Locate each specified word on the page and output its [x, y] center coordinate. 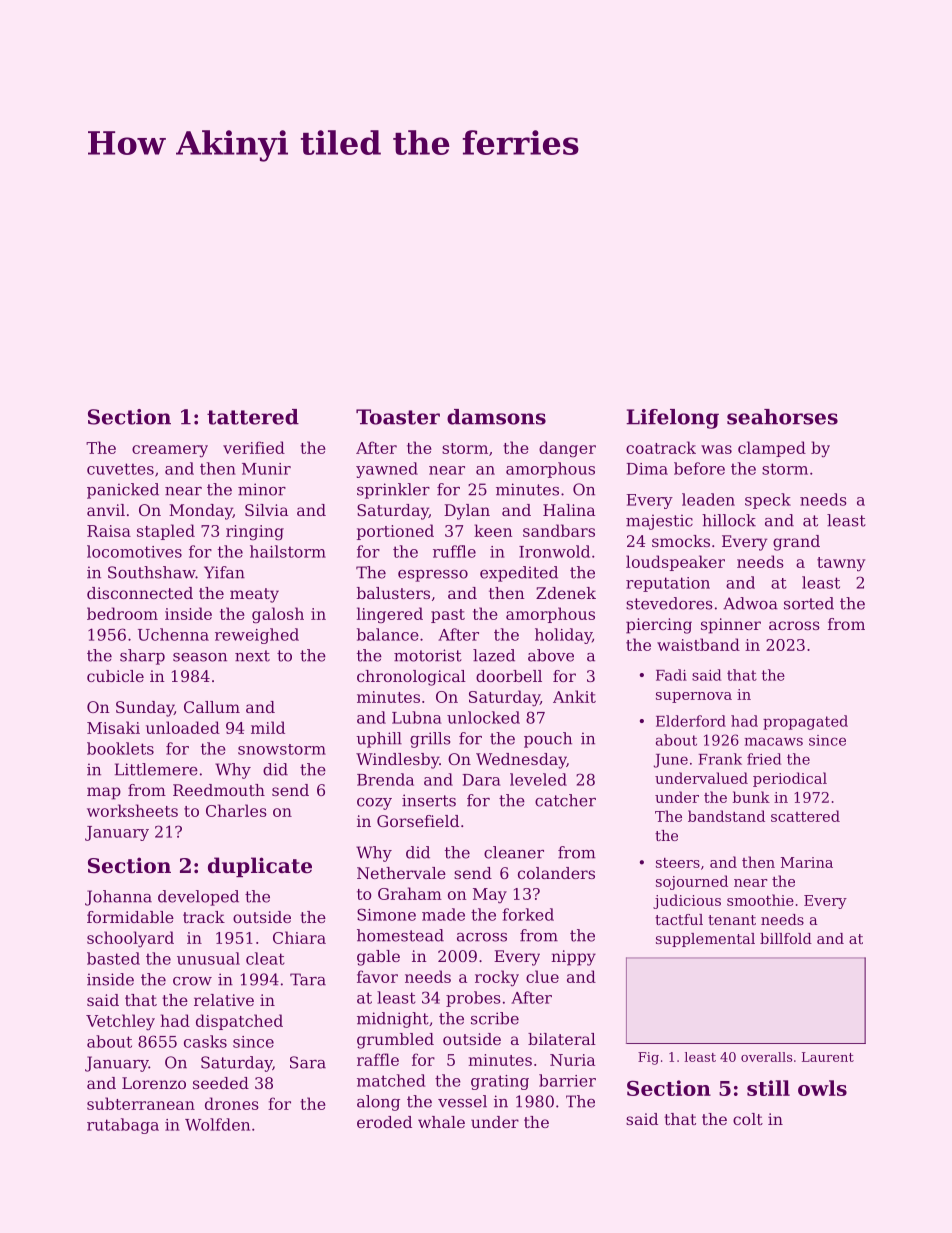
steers [678, 863]
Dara [481, 780]
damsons [496, 417]
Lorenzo [154, 1083]
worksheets [132, 810]
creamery [170, 451]
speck [768, 501]
